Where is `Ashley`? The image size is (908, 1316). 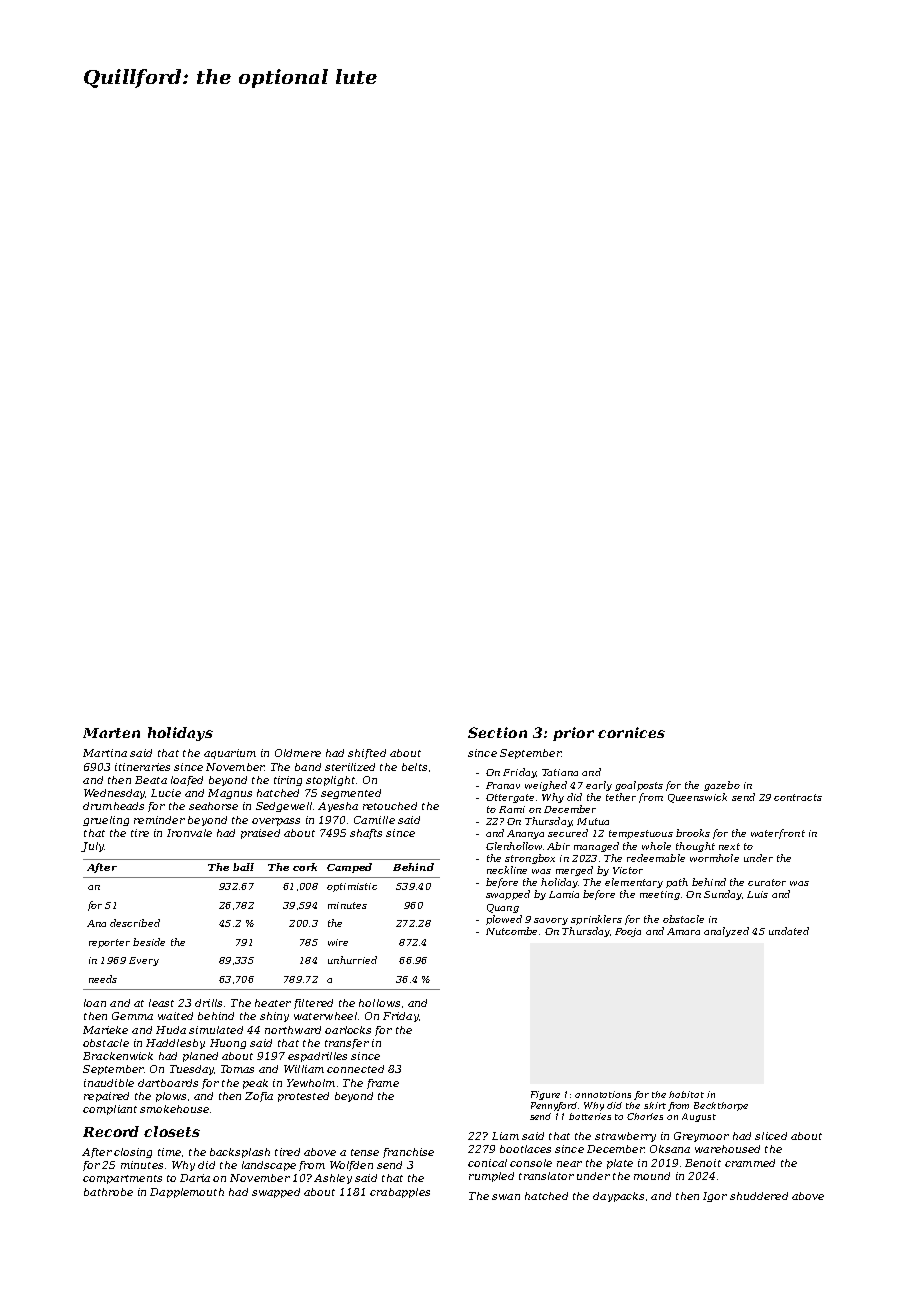 Ashley is located at coordinates (333, 1179).
